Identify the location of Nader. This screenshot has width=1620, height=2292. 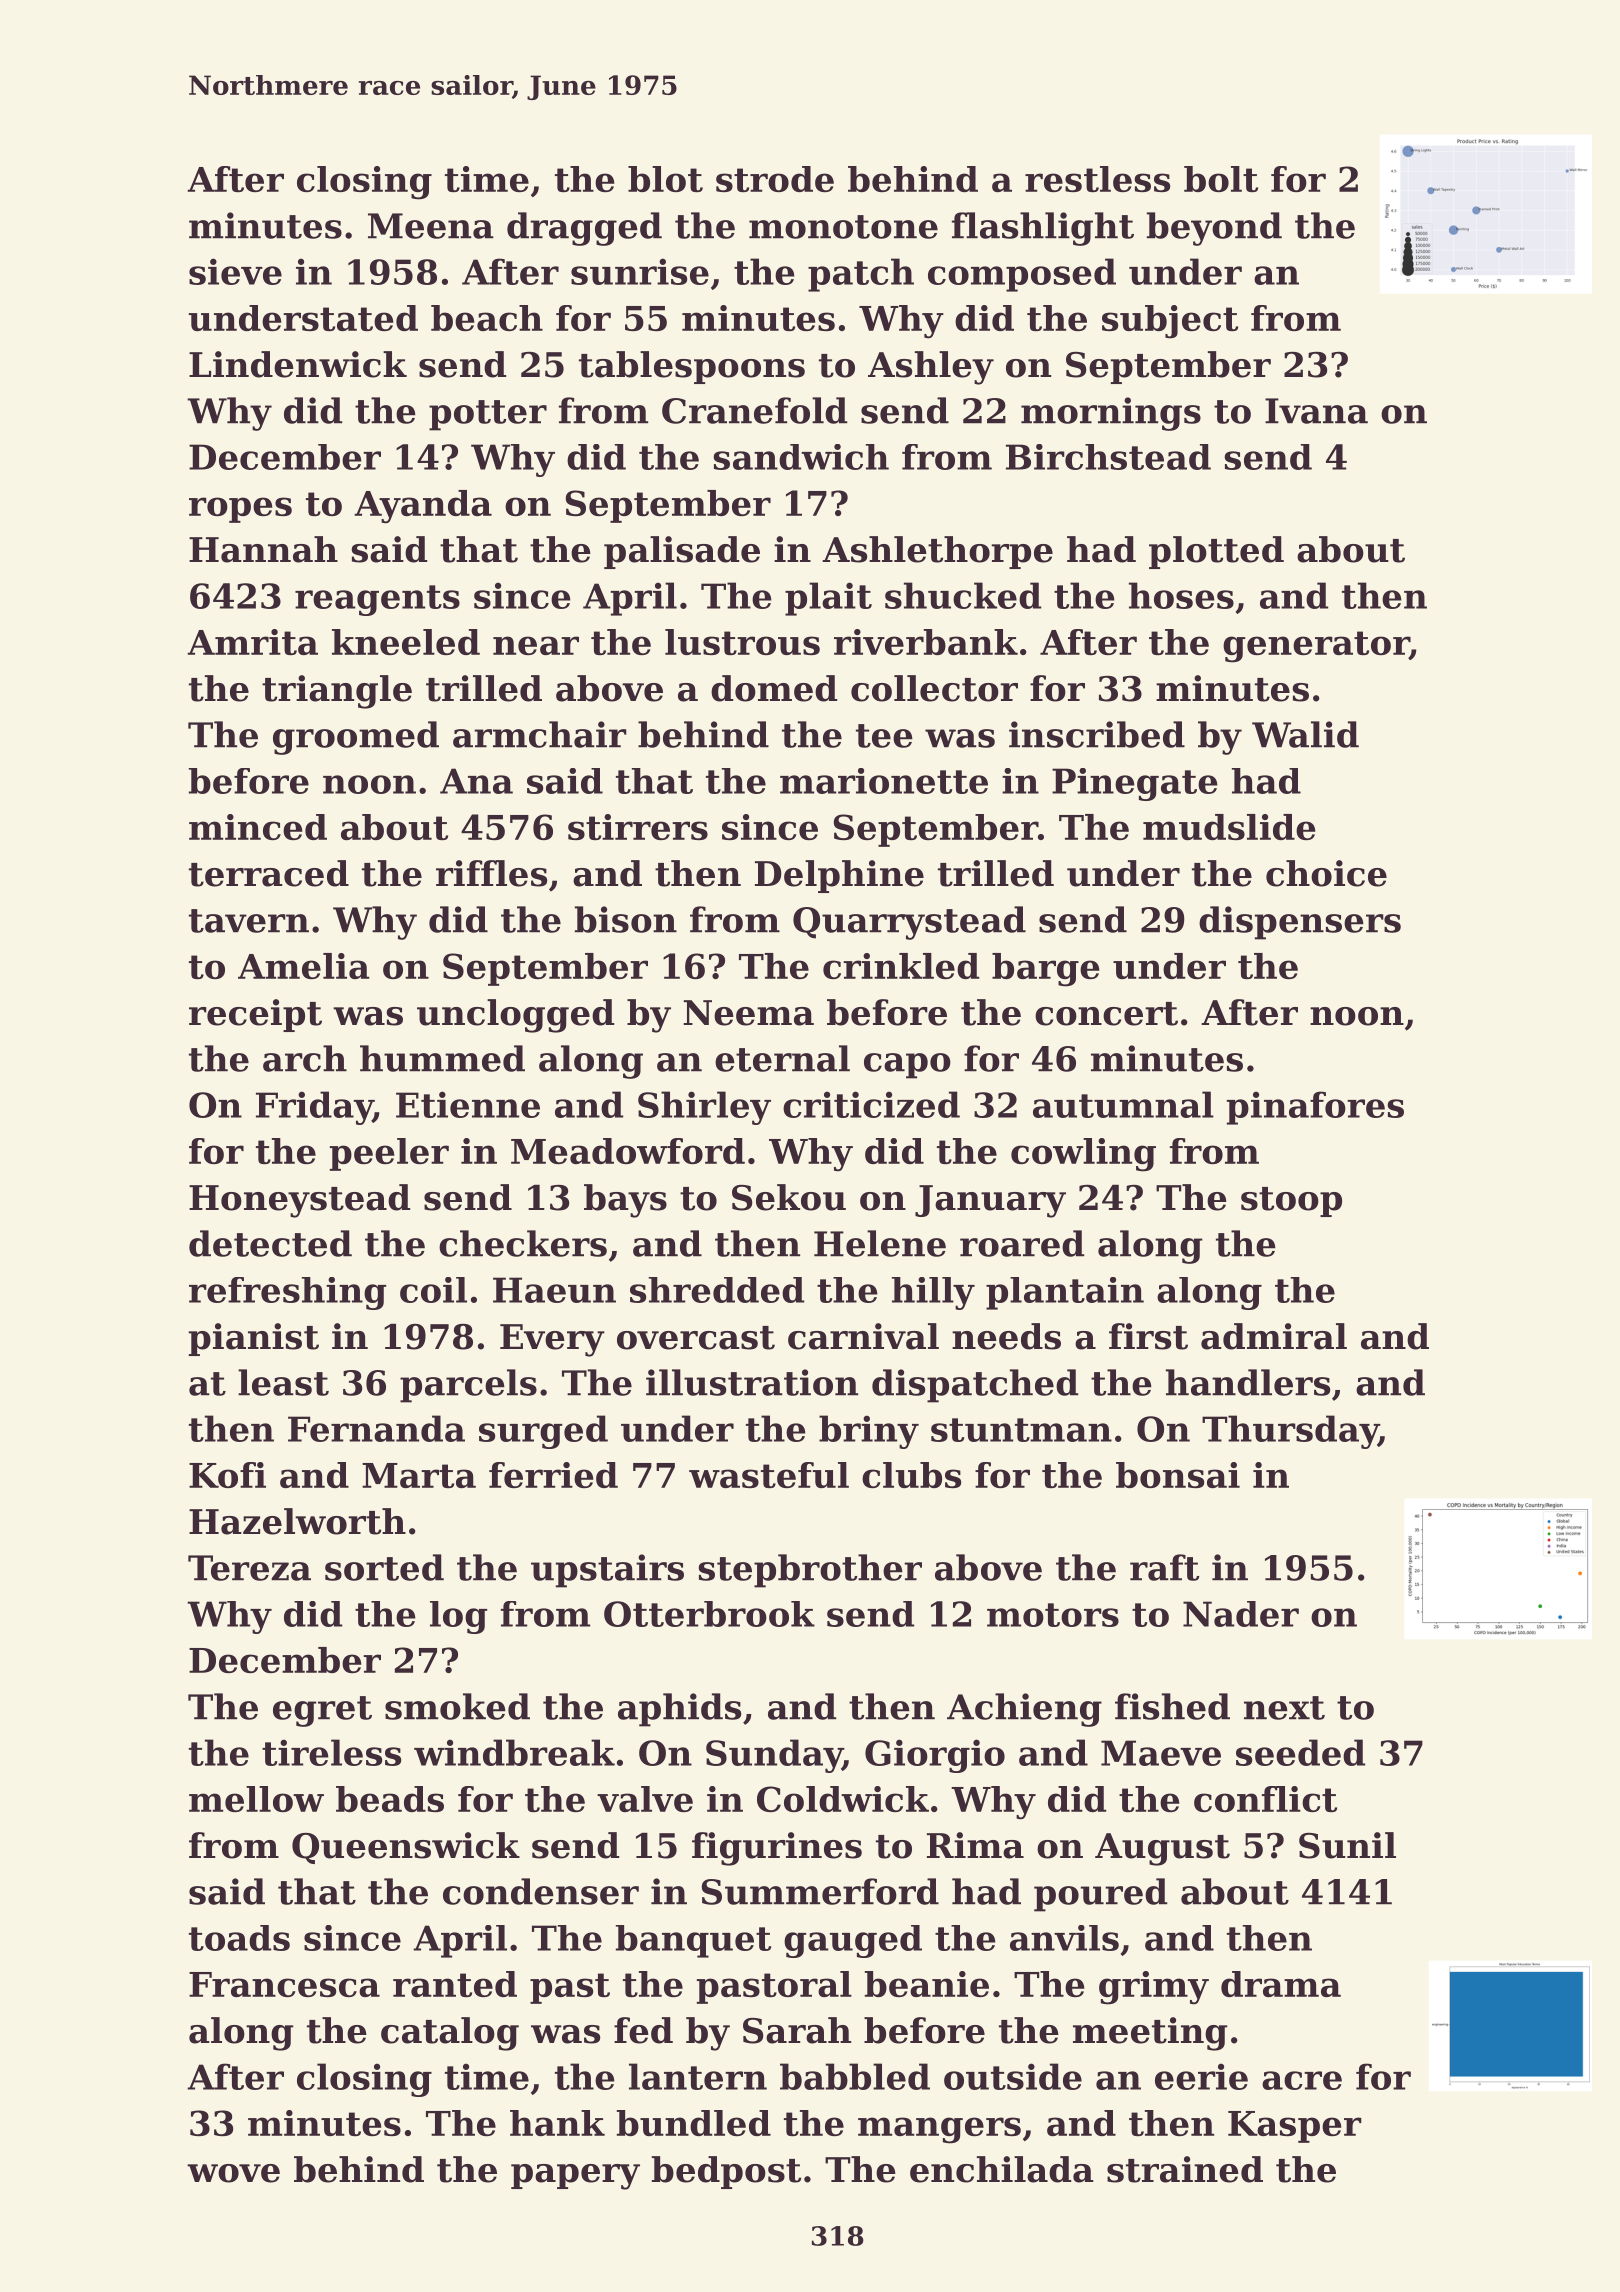
(1241, 1614).
